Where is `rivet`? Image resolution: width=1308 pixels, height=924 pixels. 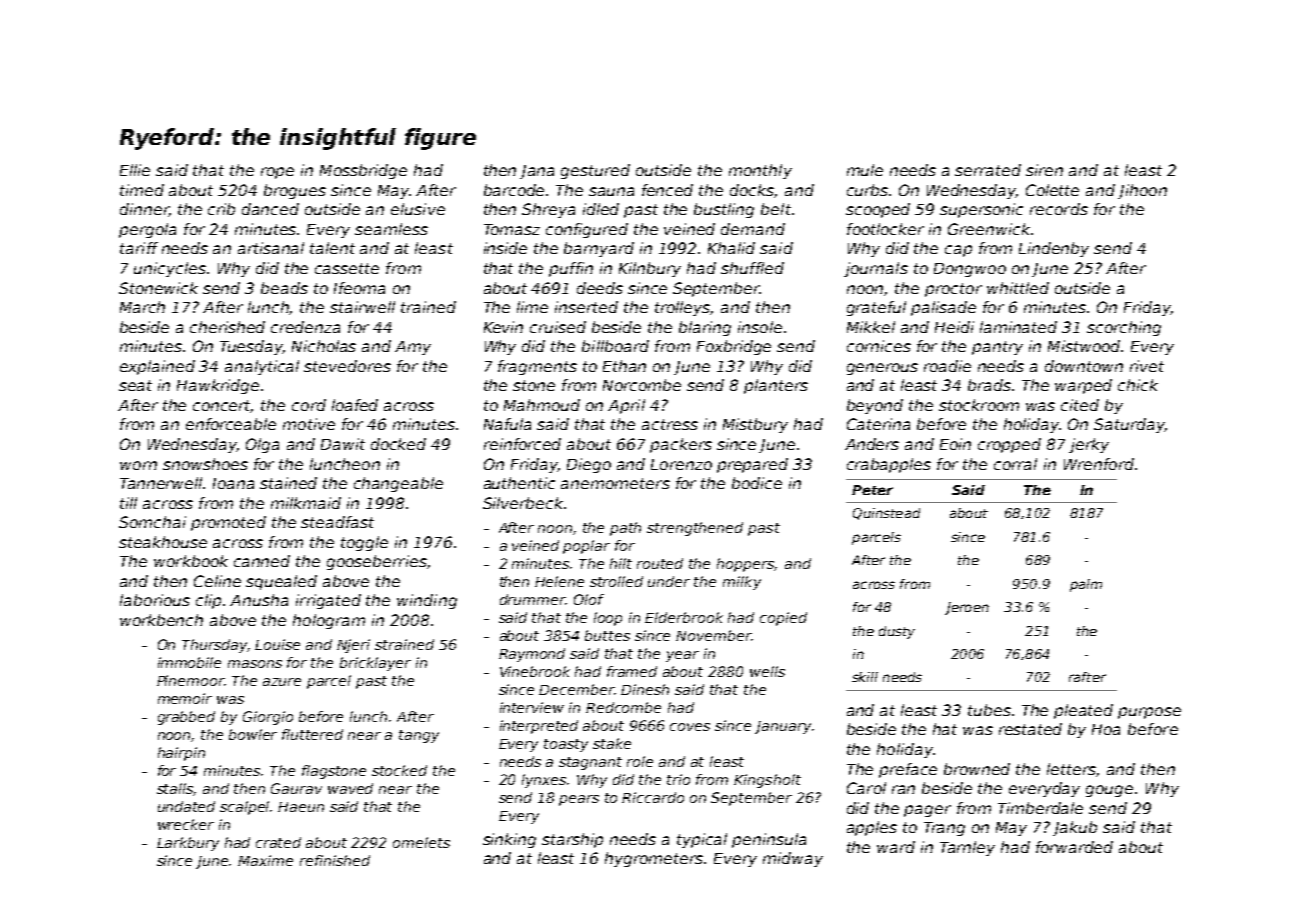 rivet is located at coordinates (1147, 366).
